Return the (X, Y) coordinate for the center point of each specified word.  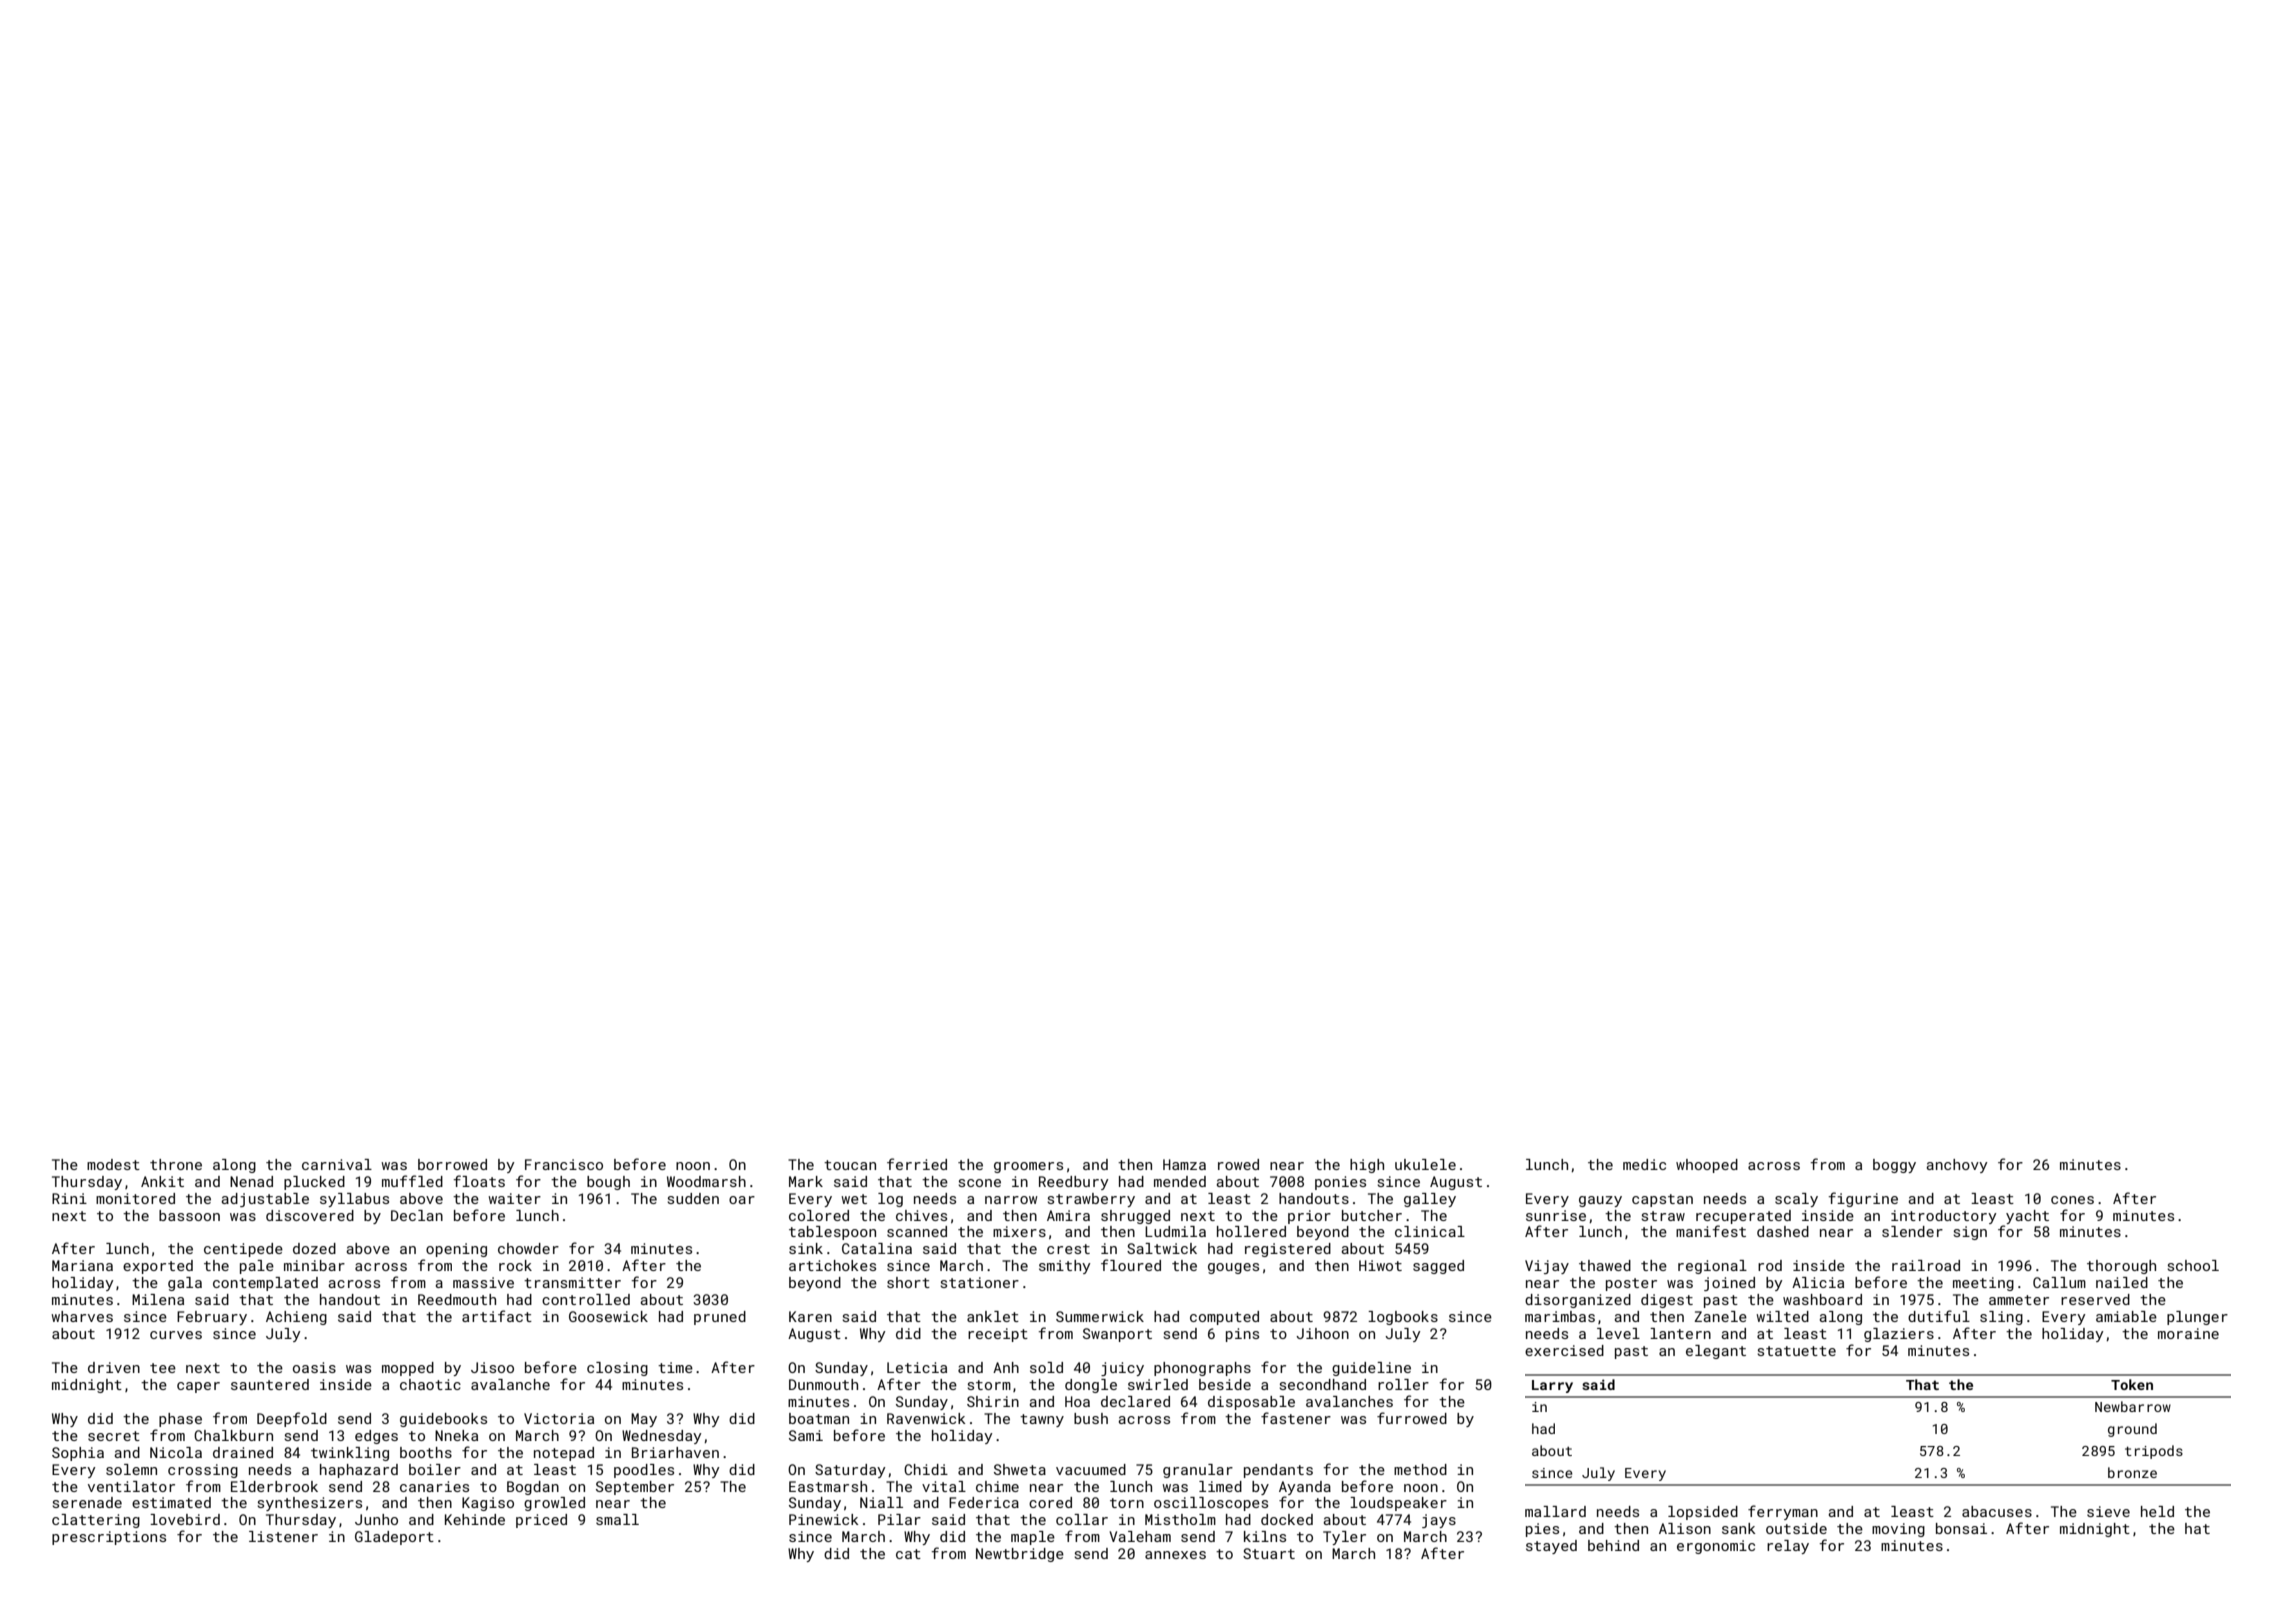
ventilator (131, 1486)
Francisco (564, 1164)
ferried (917, 1164)
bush (1091, 1418)
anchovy (1956, 1166)
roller (1403, 1384)
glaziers (1899, 1335)
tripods (2154, 1452)
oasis (314, 1367)
